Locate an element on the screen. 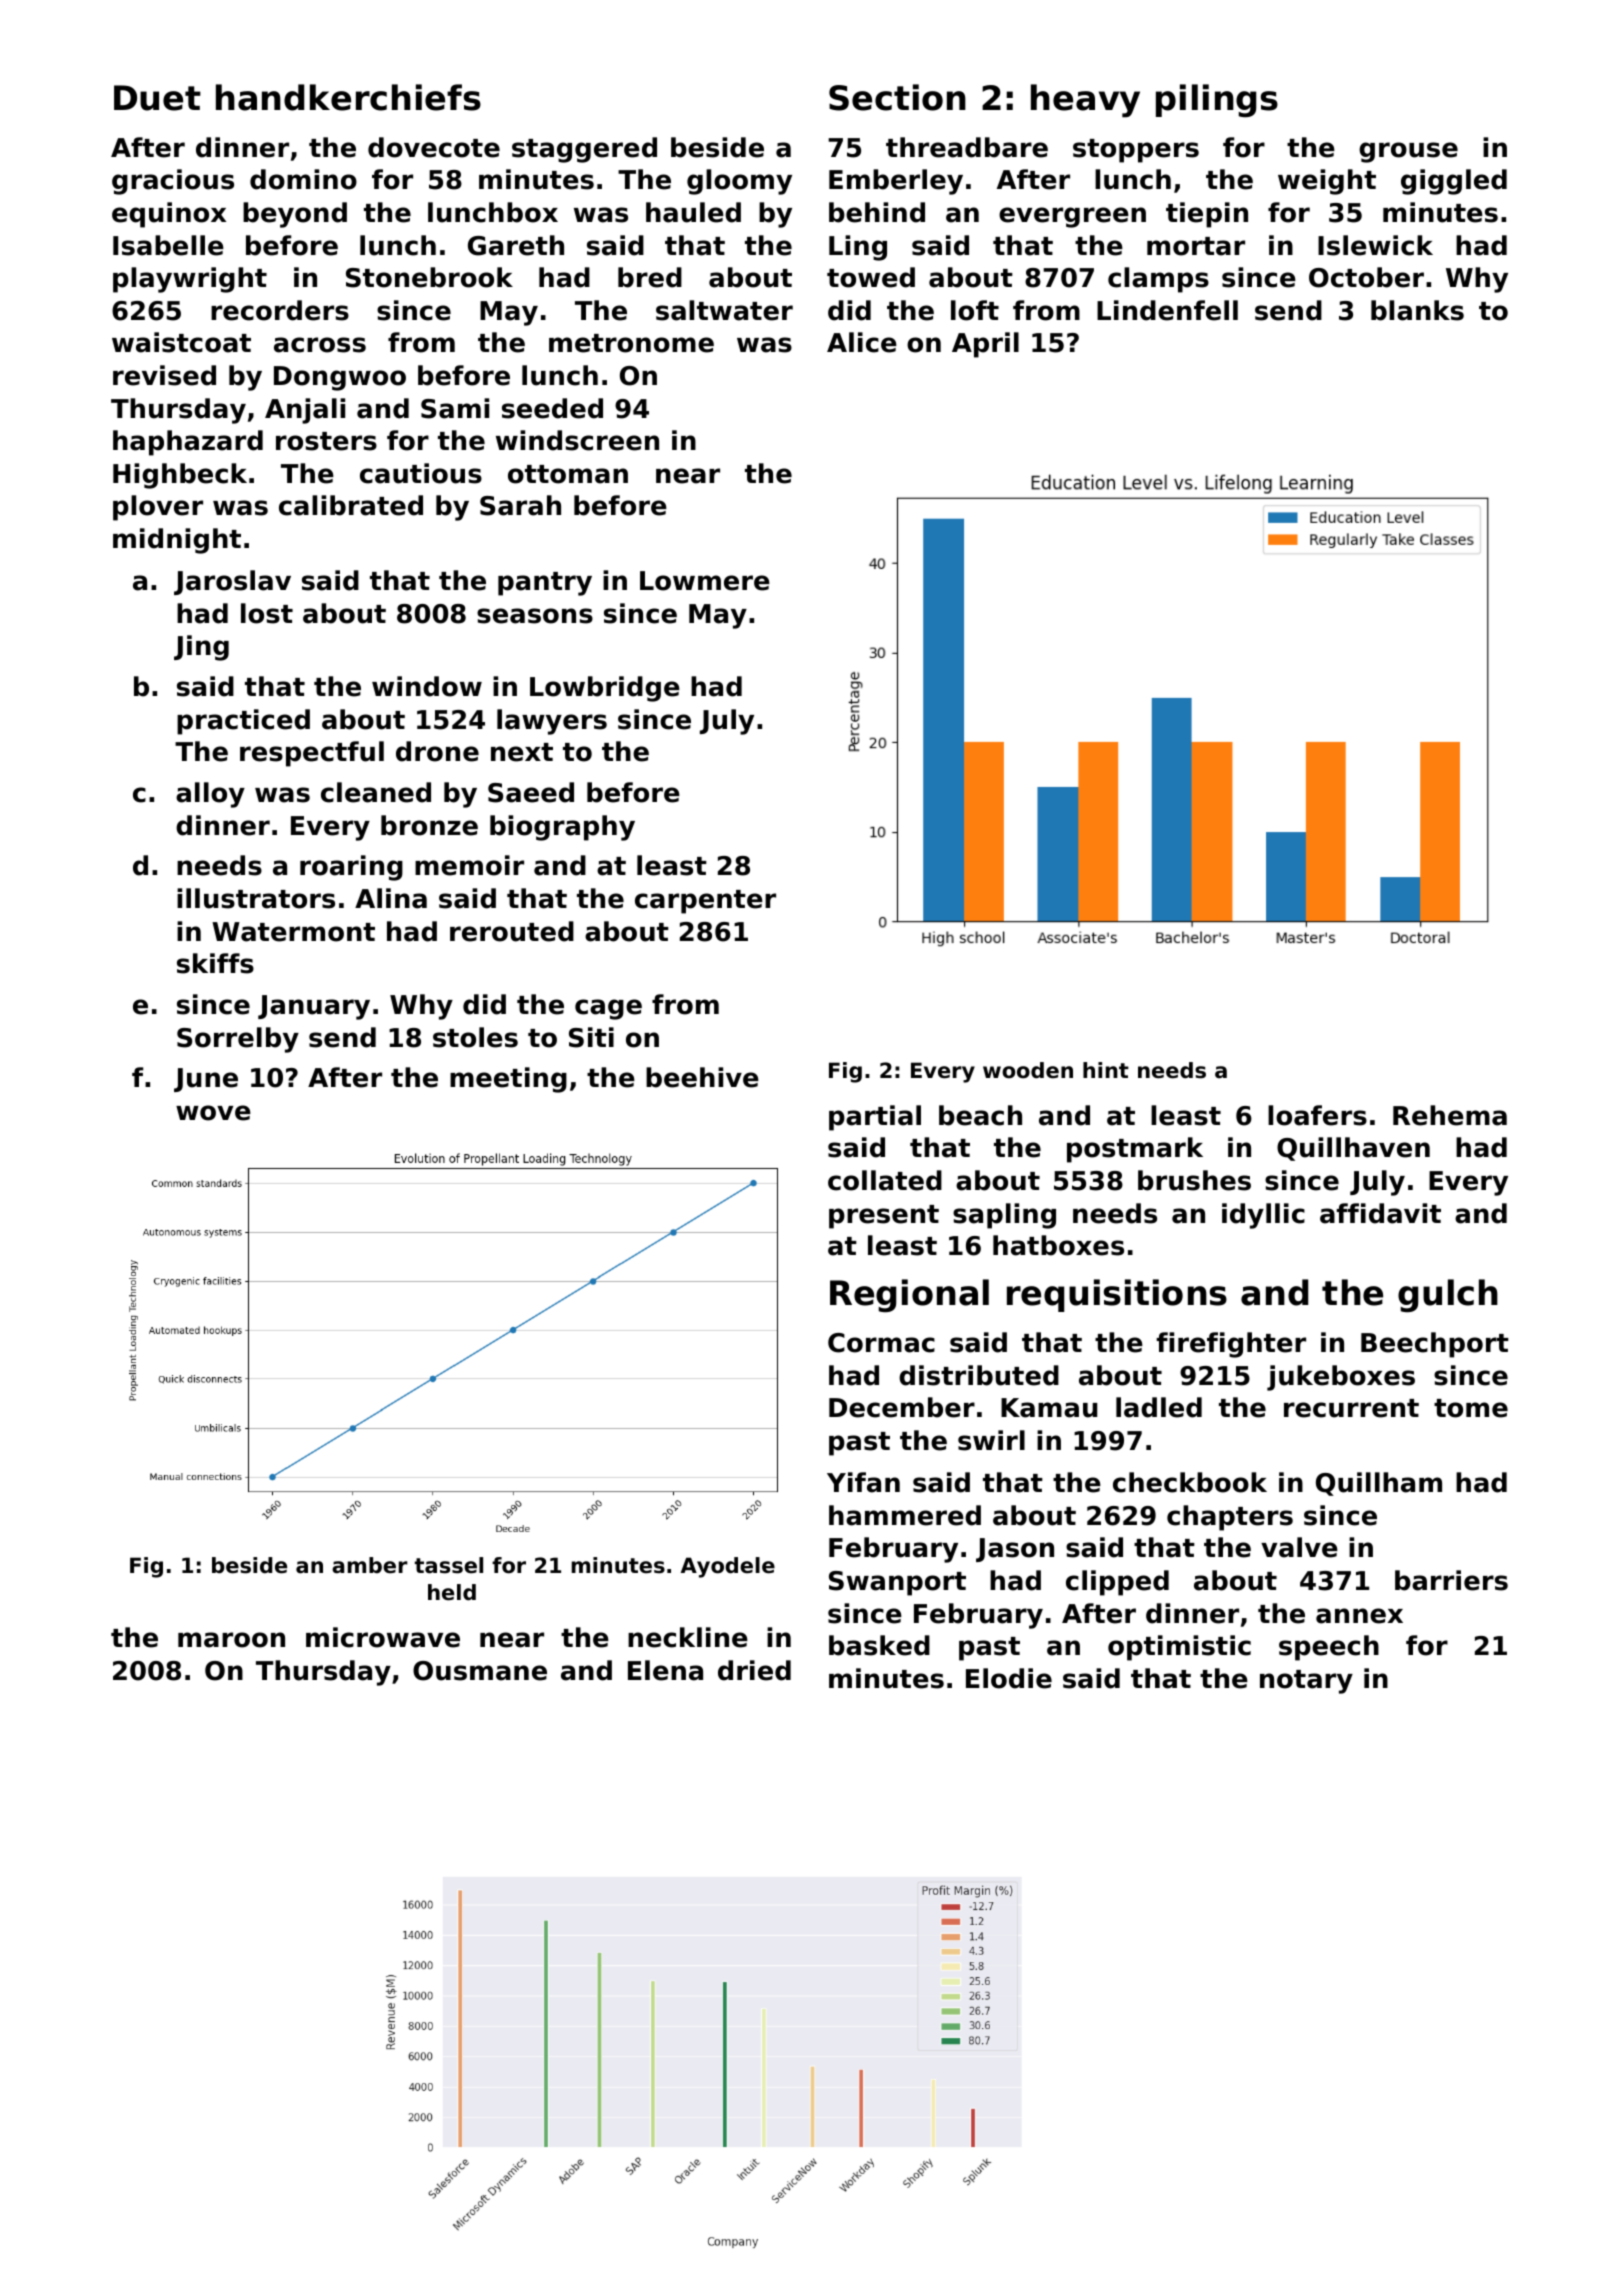 This screenshot has width=1620, height=2292. blanks is located at coordinates (1417, 310).
